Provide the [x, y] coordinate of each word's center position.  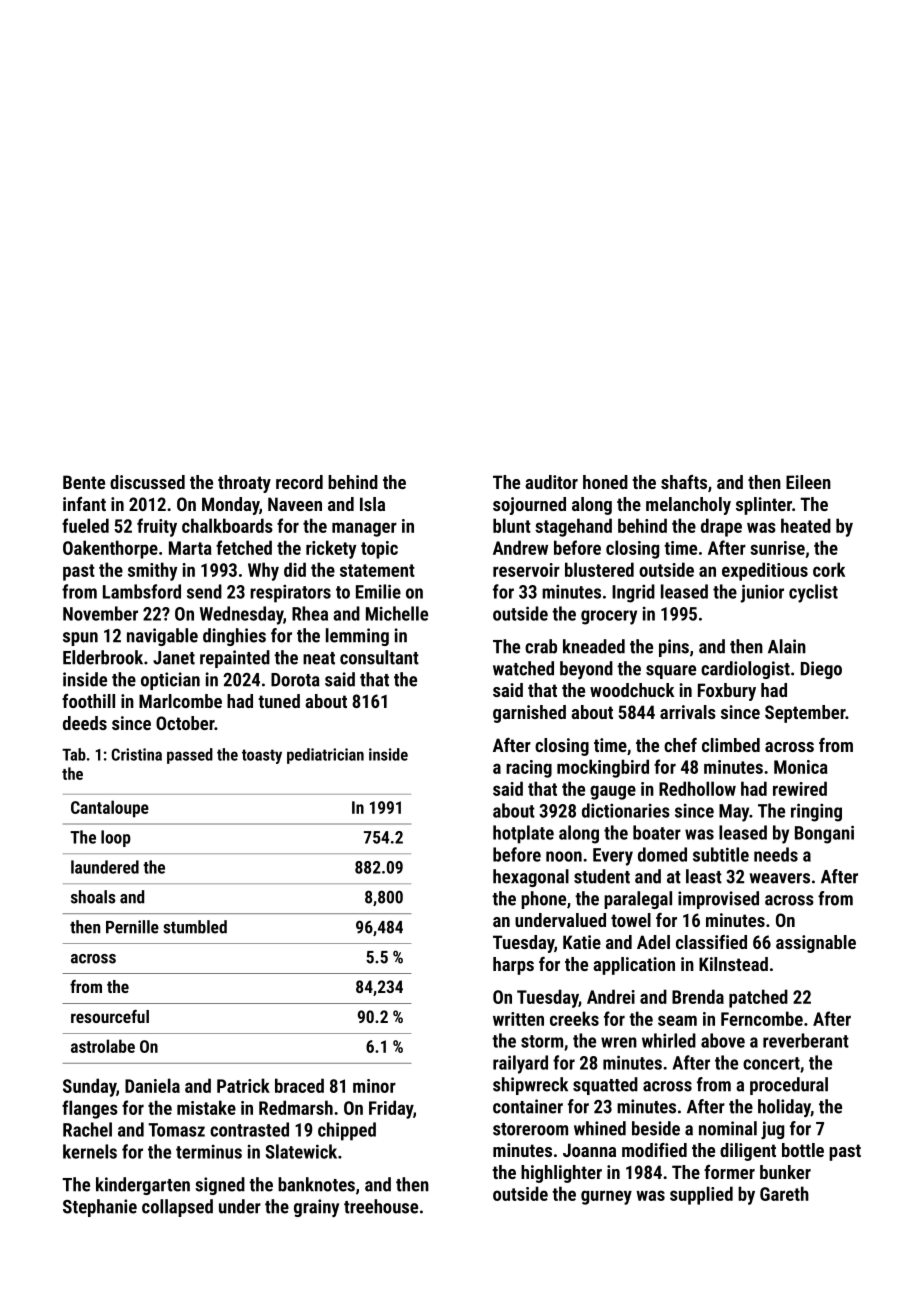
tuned [279, 701]
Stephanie [100, 1208]
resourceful [110, 1016]
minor [374, 1086]
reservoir [526, 570]
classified [711, 942]
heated [806, 525]
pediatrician [325, 756]
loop [116, 838]
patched [758, 998]
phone [543, 900]
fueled [85, 525]
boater [657, 832]
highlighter [561, 1174]
